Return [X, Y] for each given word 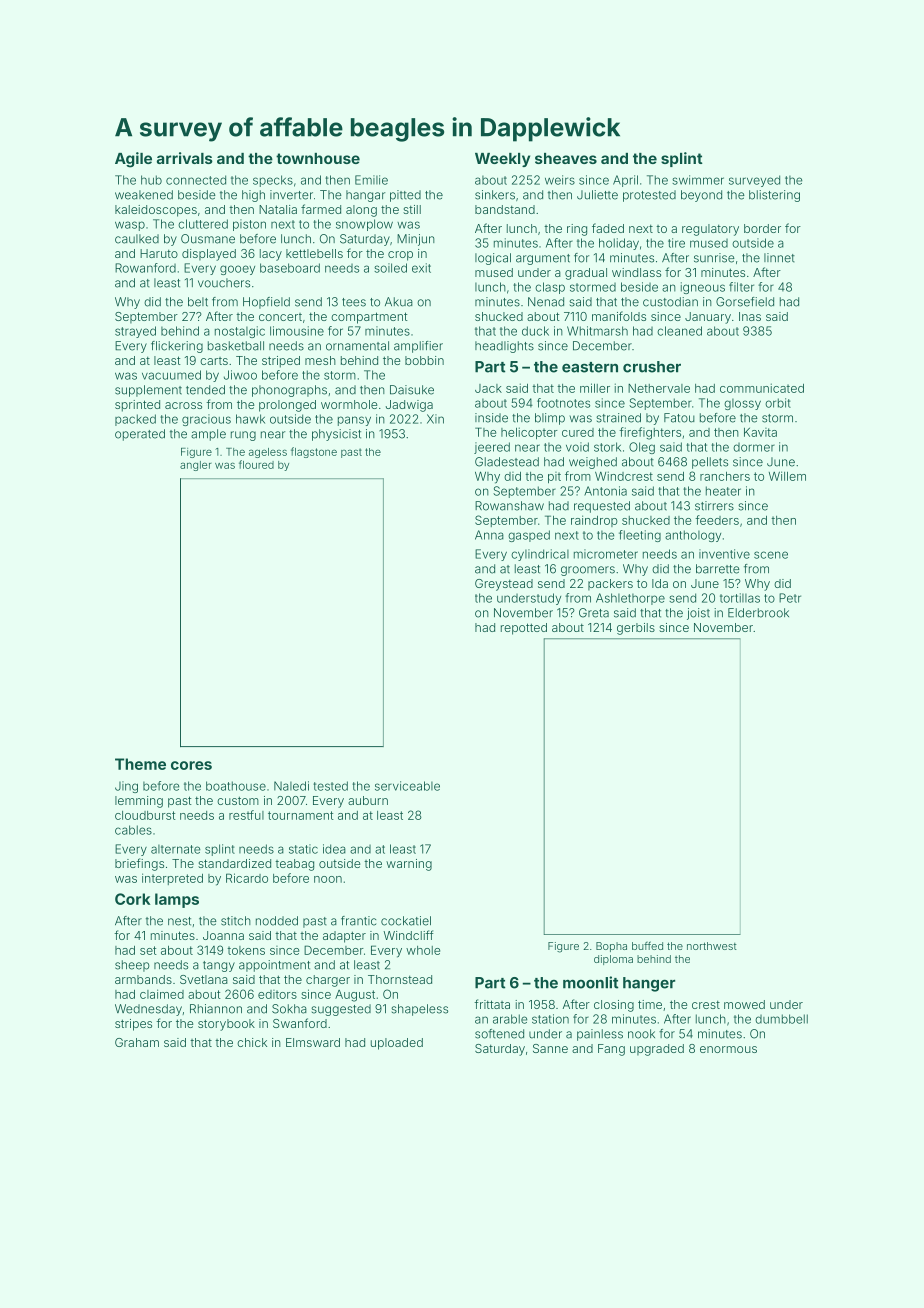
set [148, 950]
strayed [135, 332]
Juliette [597, 195]
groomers [588, 571]
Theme [140, 764]
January [708, 318]
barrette [718, 569]
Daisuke [412, 390]
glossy [742, 404]
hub [151, 180]
